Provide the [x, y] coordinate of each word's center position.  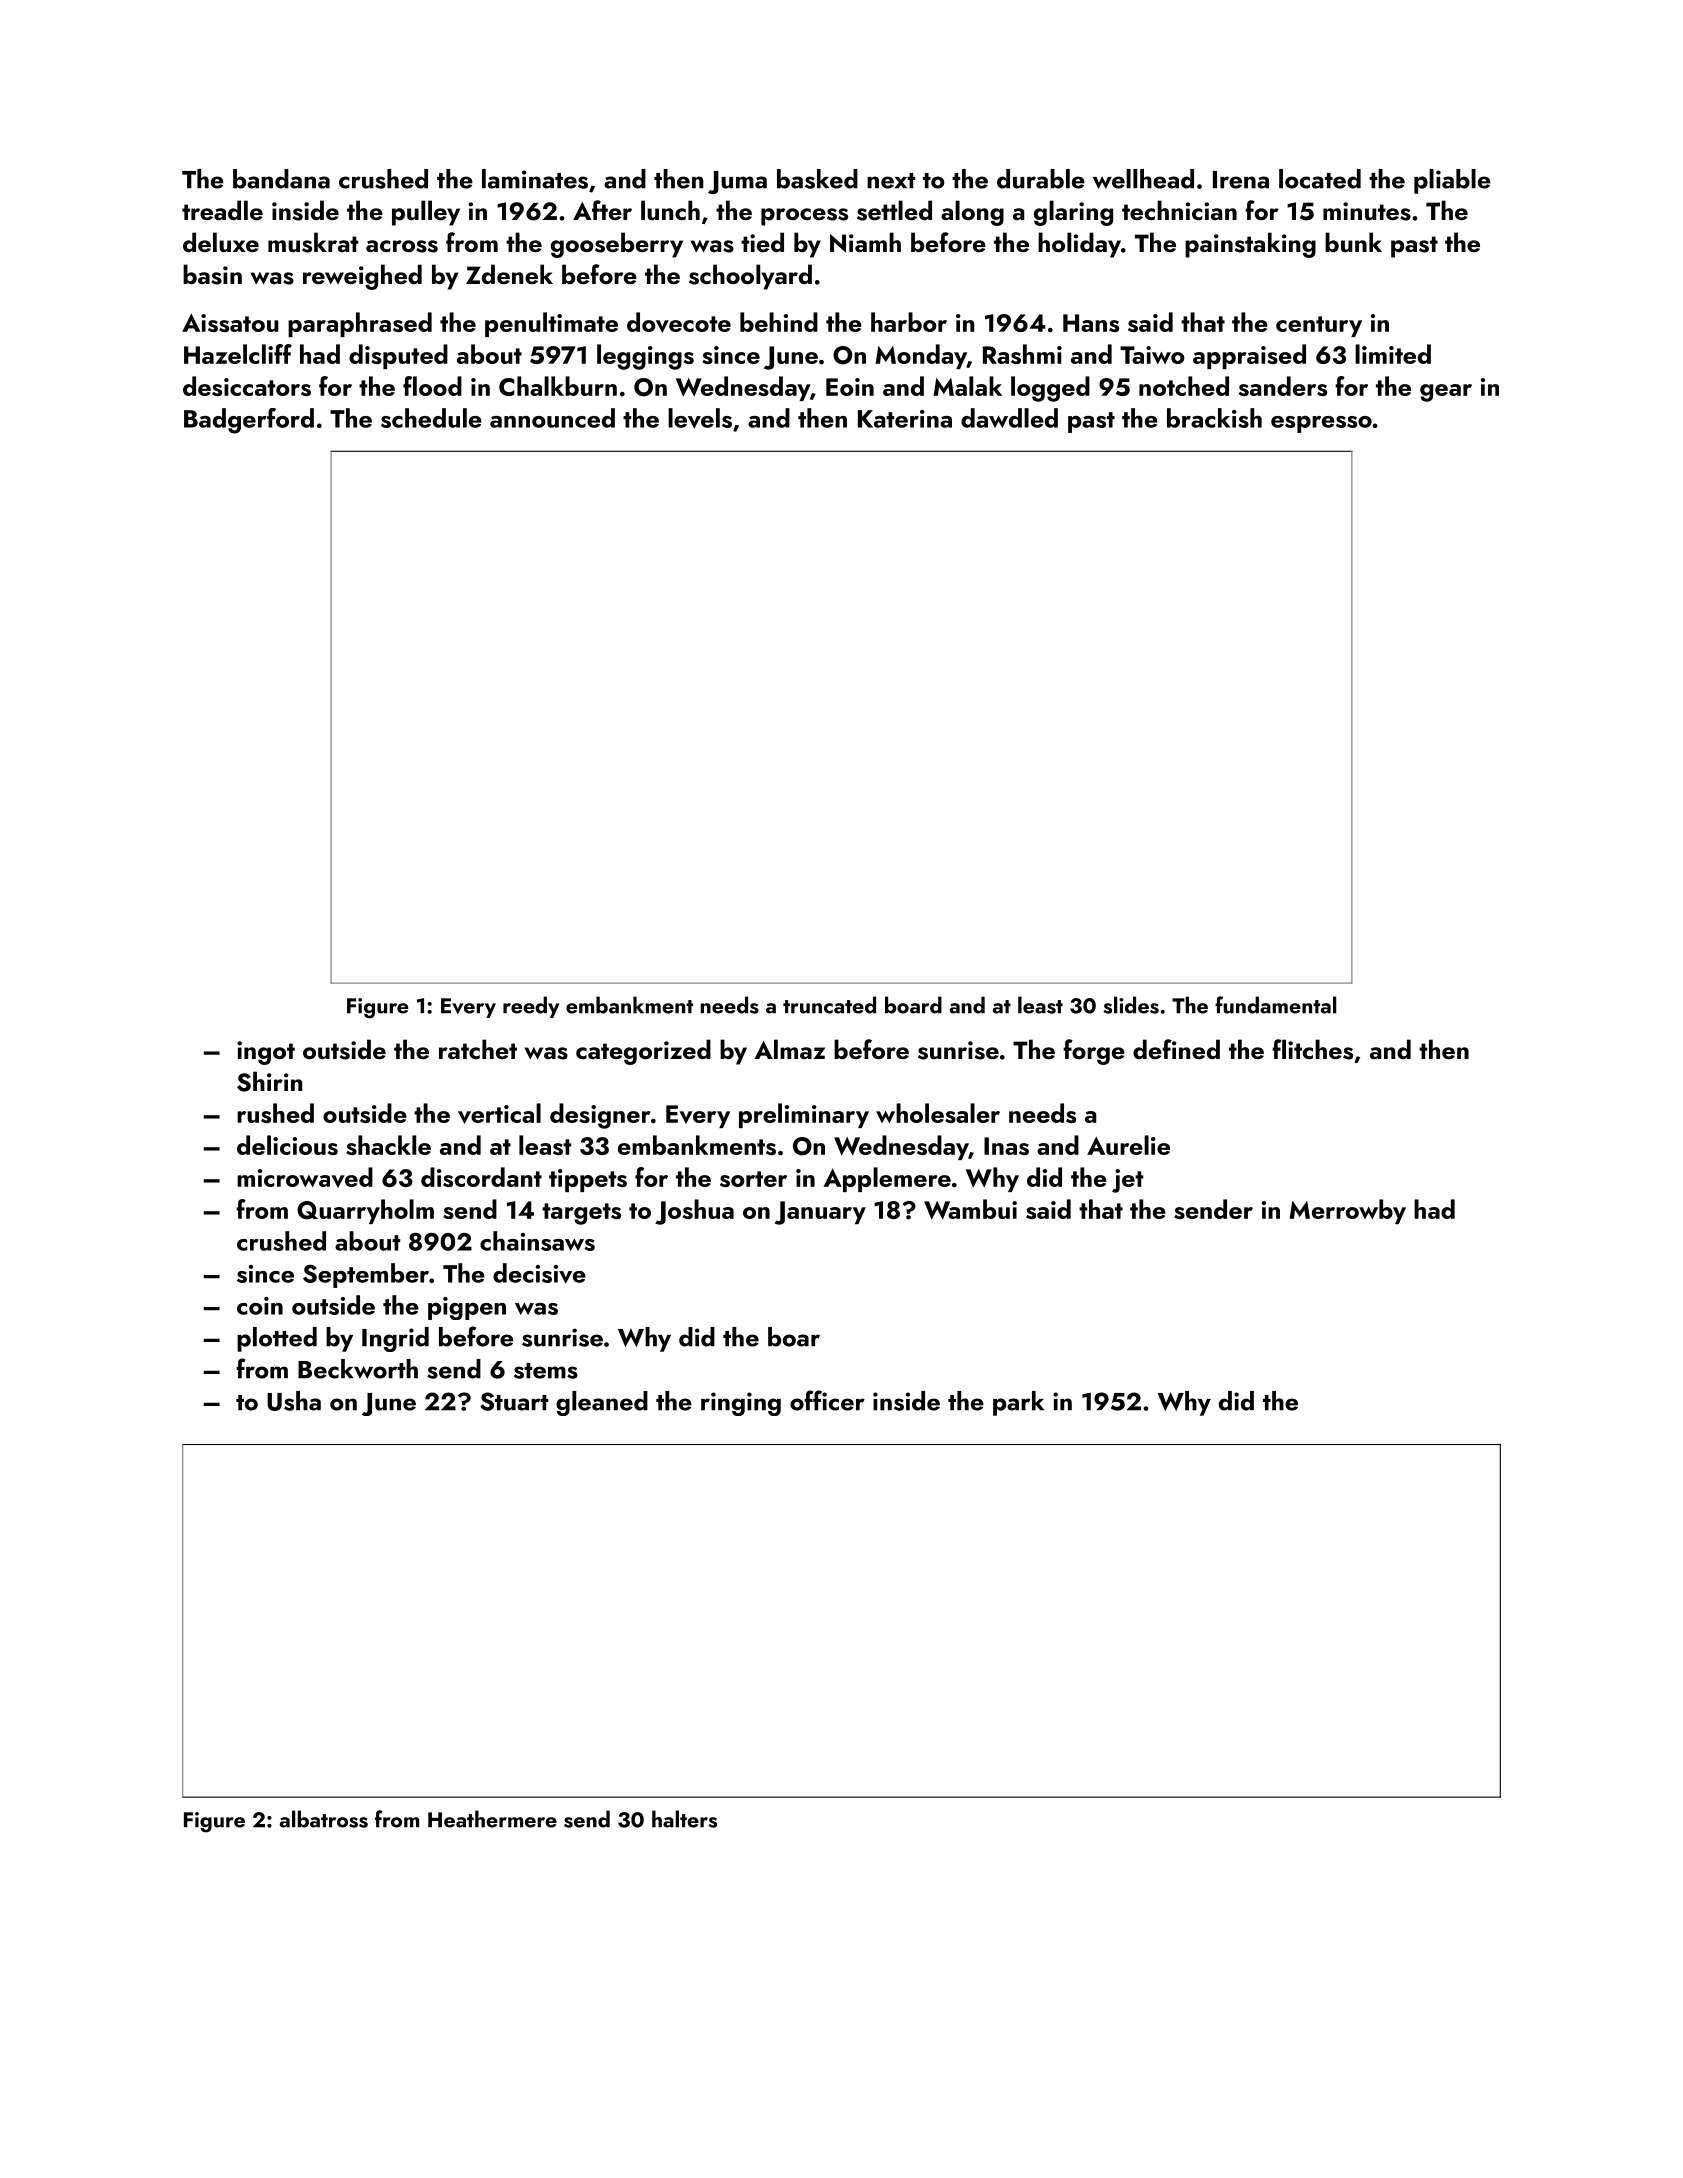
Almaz [789, 1049]
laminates [535, 179]
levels [700, 418]
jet [1128, 1181]
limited [1393, 354]
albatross [324, 1819]
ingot [266, 1053]
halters [684, 1819]
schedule [431, 418]
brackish [1214, 418]
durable [1041, 179]
